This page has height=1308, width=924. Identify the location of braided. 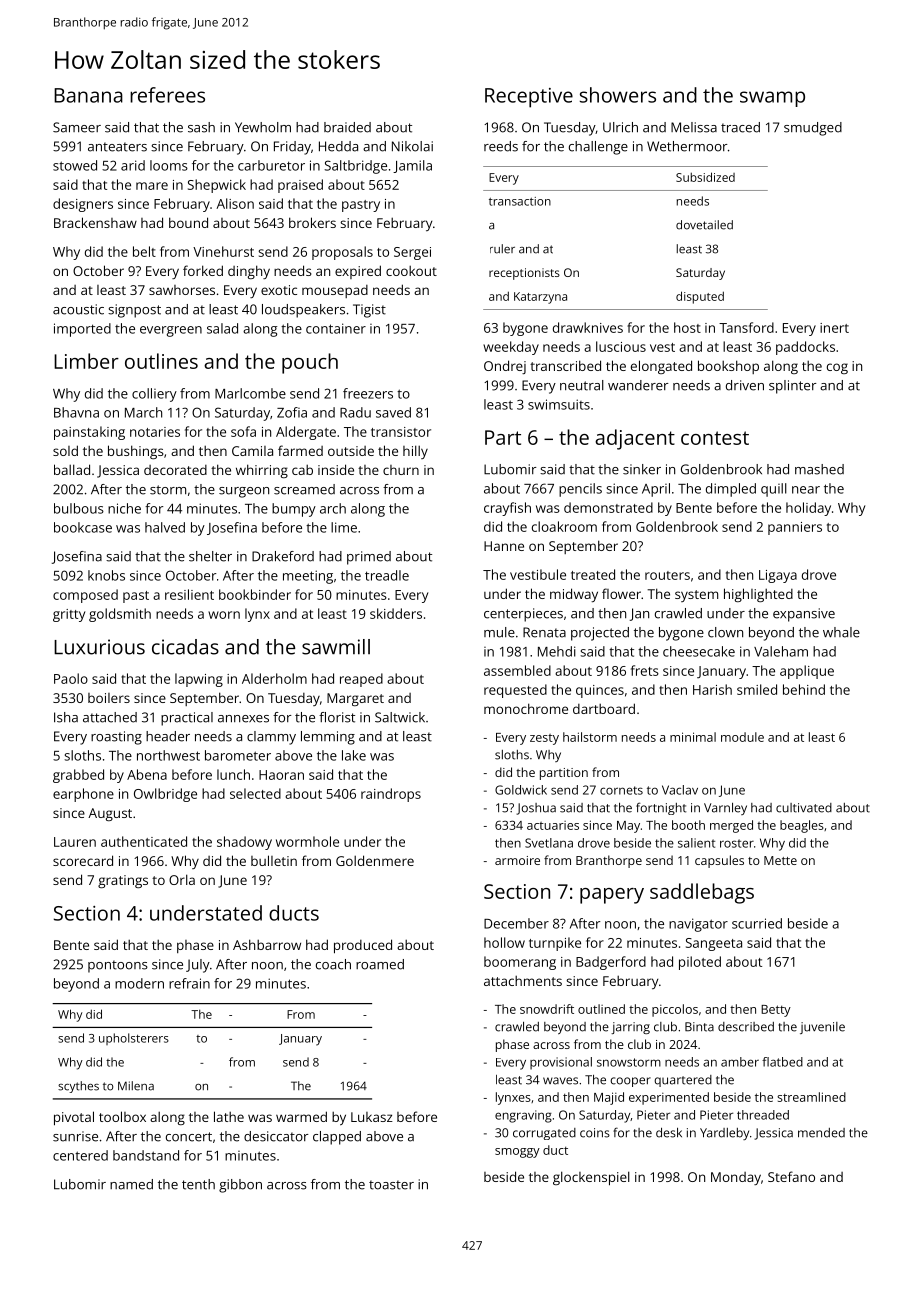
(347, 127).
